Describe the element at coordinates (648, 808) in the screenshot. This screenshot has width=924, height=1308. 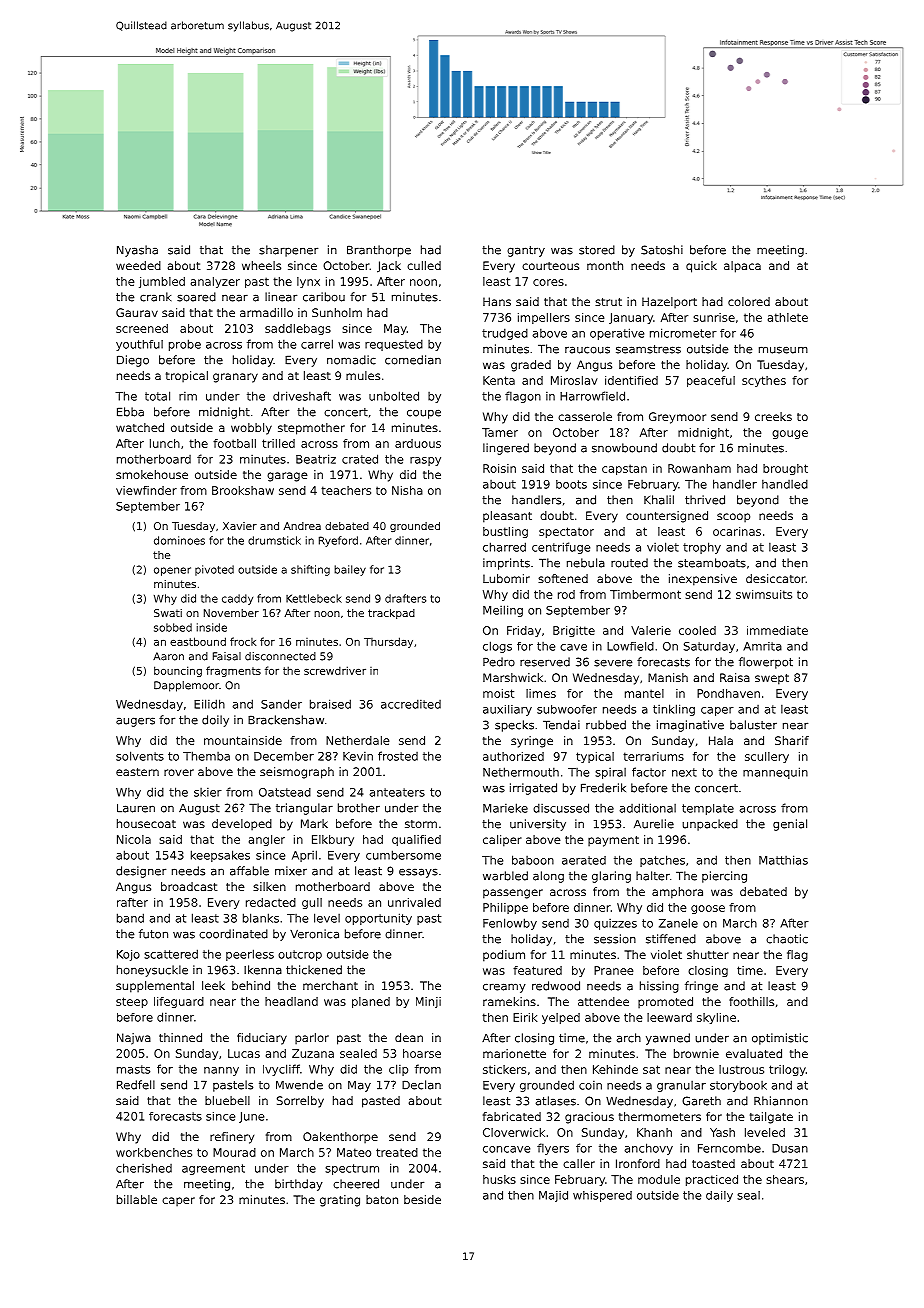
I see `additional` at that location.
